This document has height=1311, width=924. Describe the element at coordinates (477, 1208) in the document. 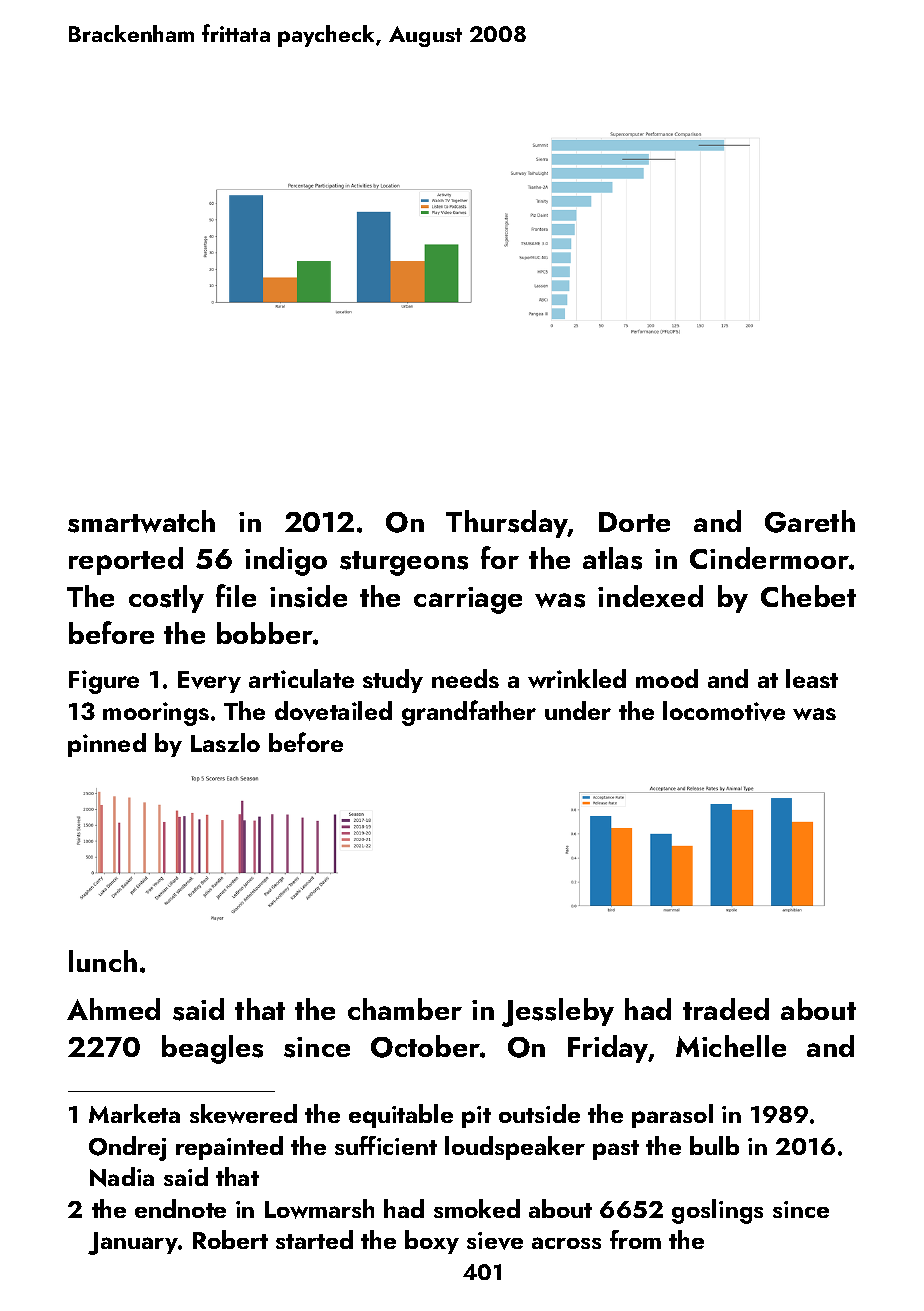

I see `smoked` at that location.
